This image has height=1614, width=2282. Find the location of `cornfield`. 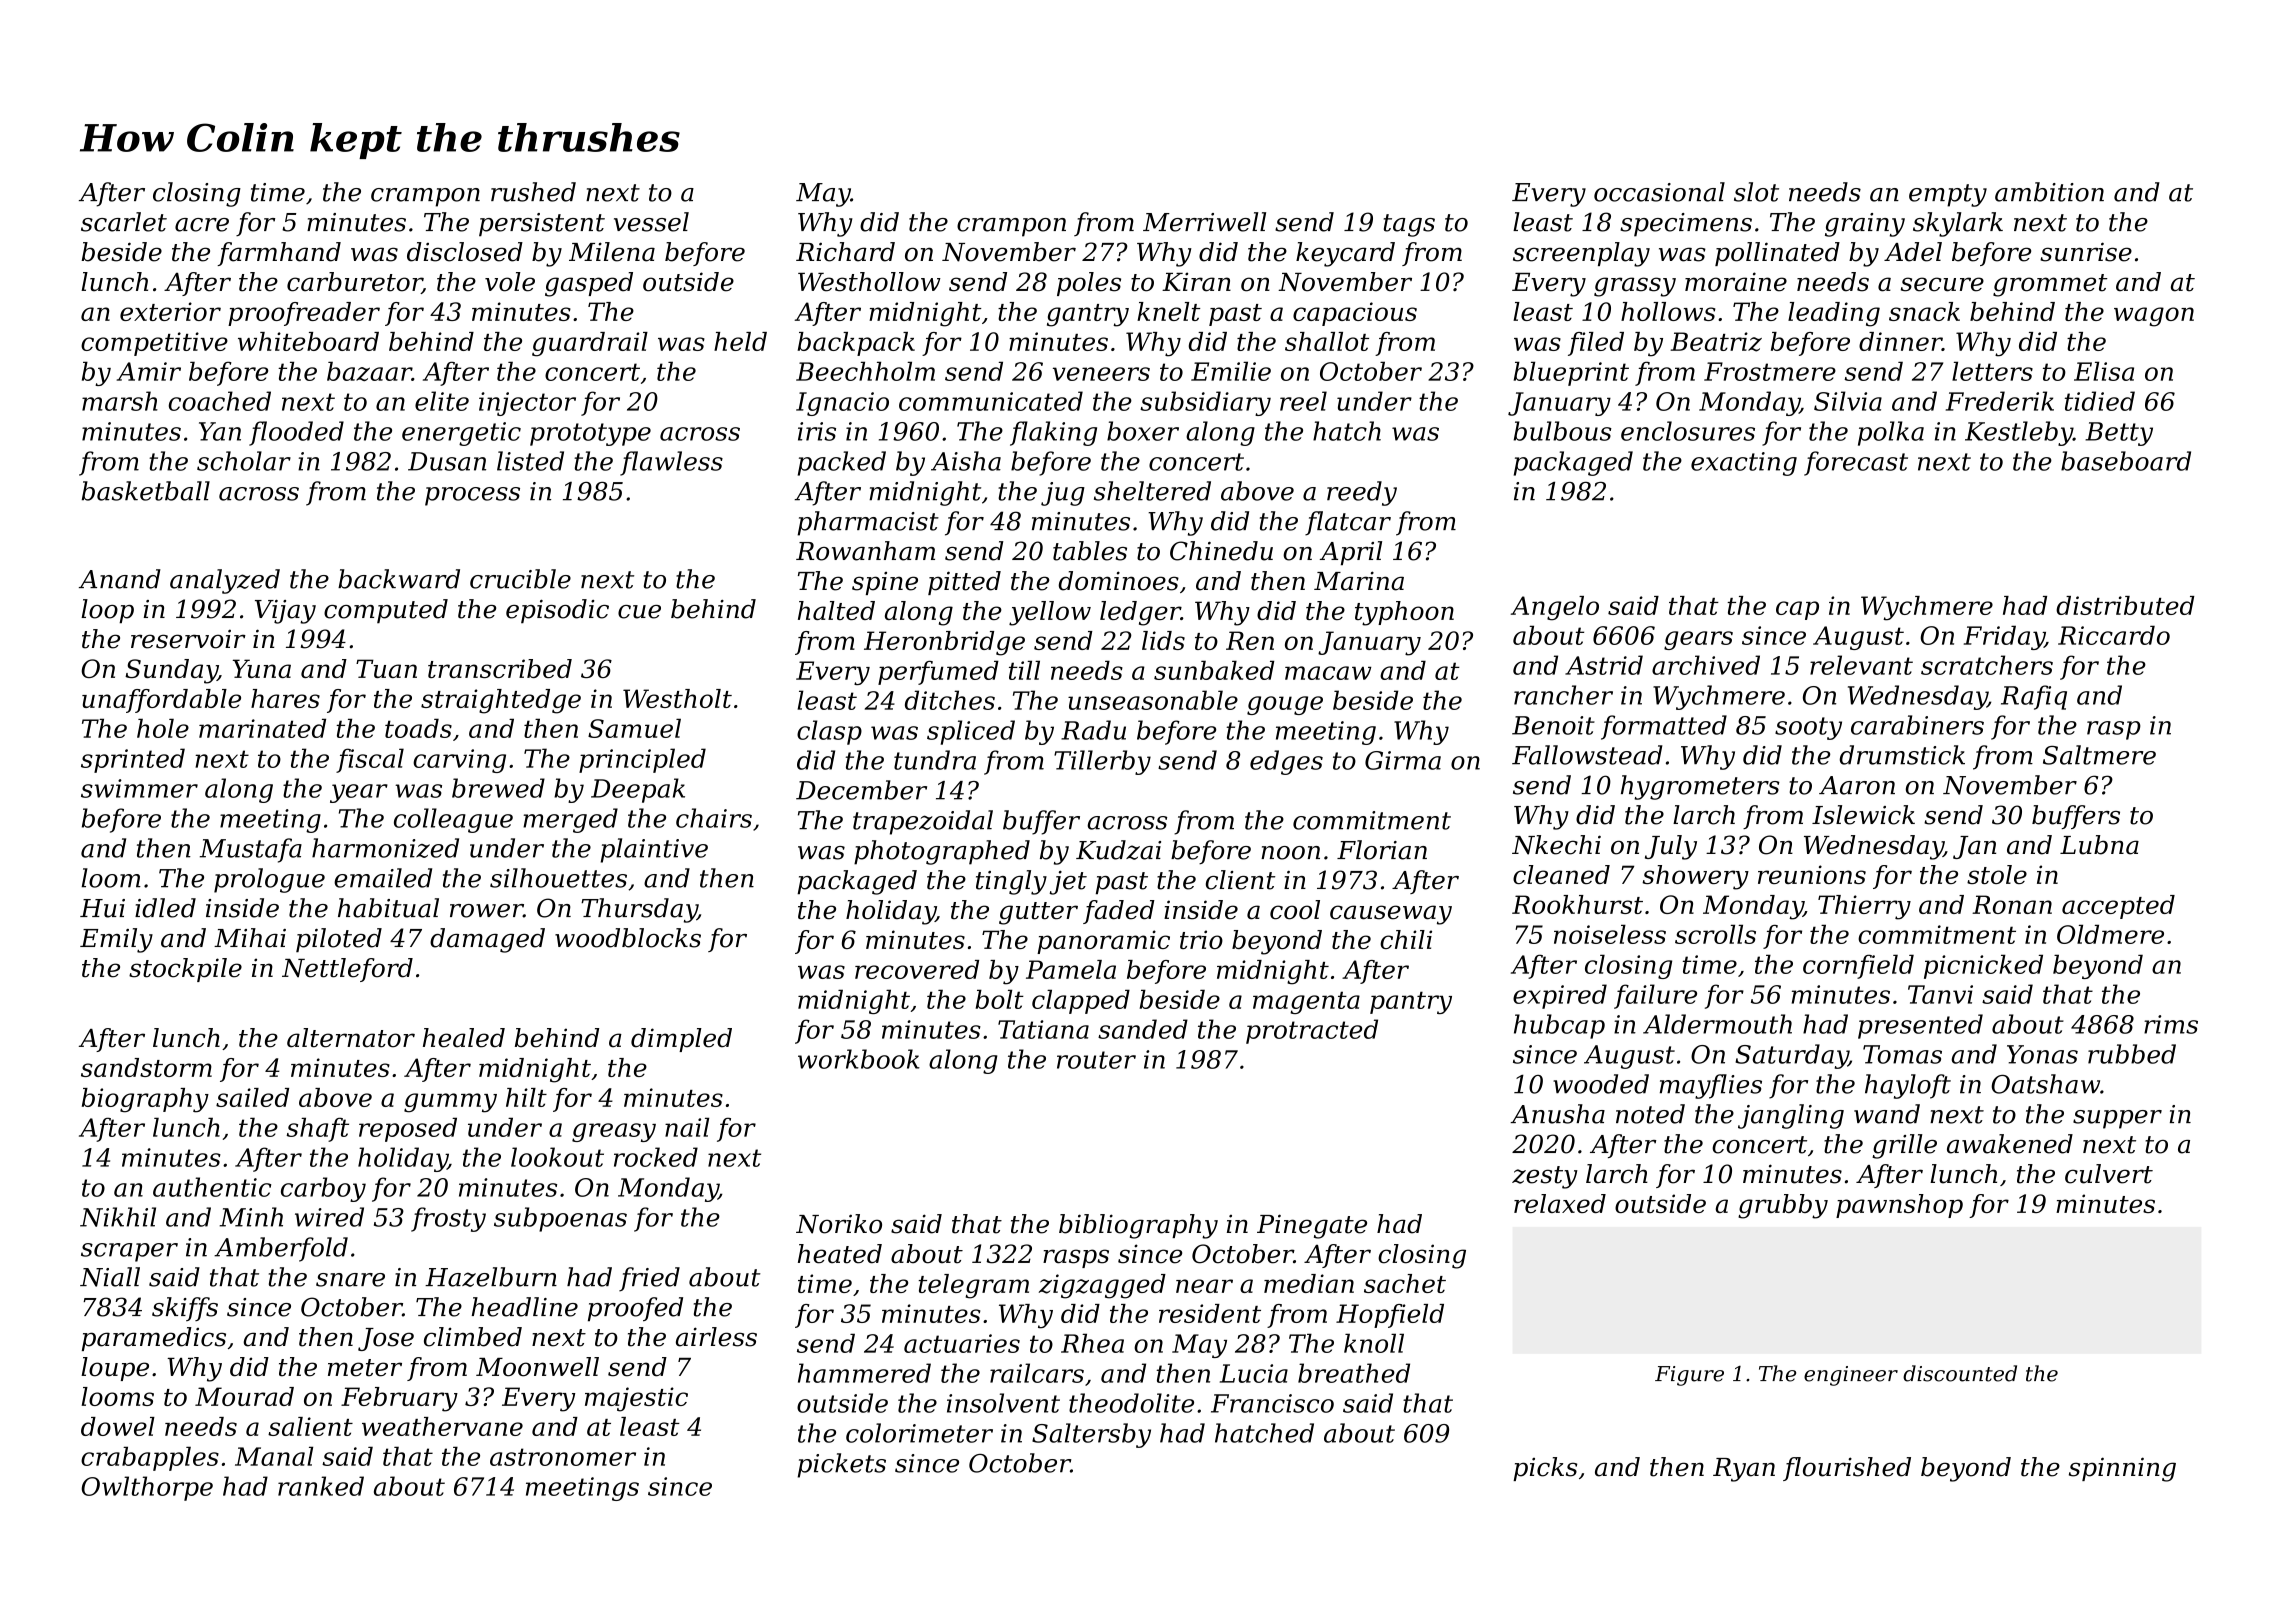

cornfield is located at coordinates (1858, 966).
